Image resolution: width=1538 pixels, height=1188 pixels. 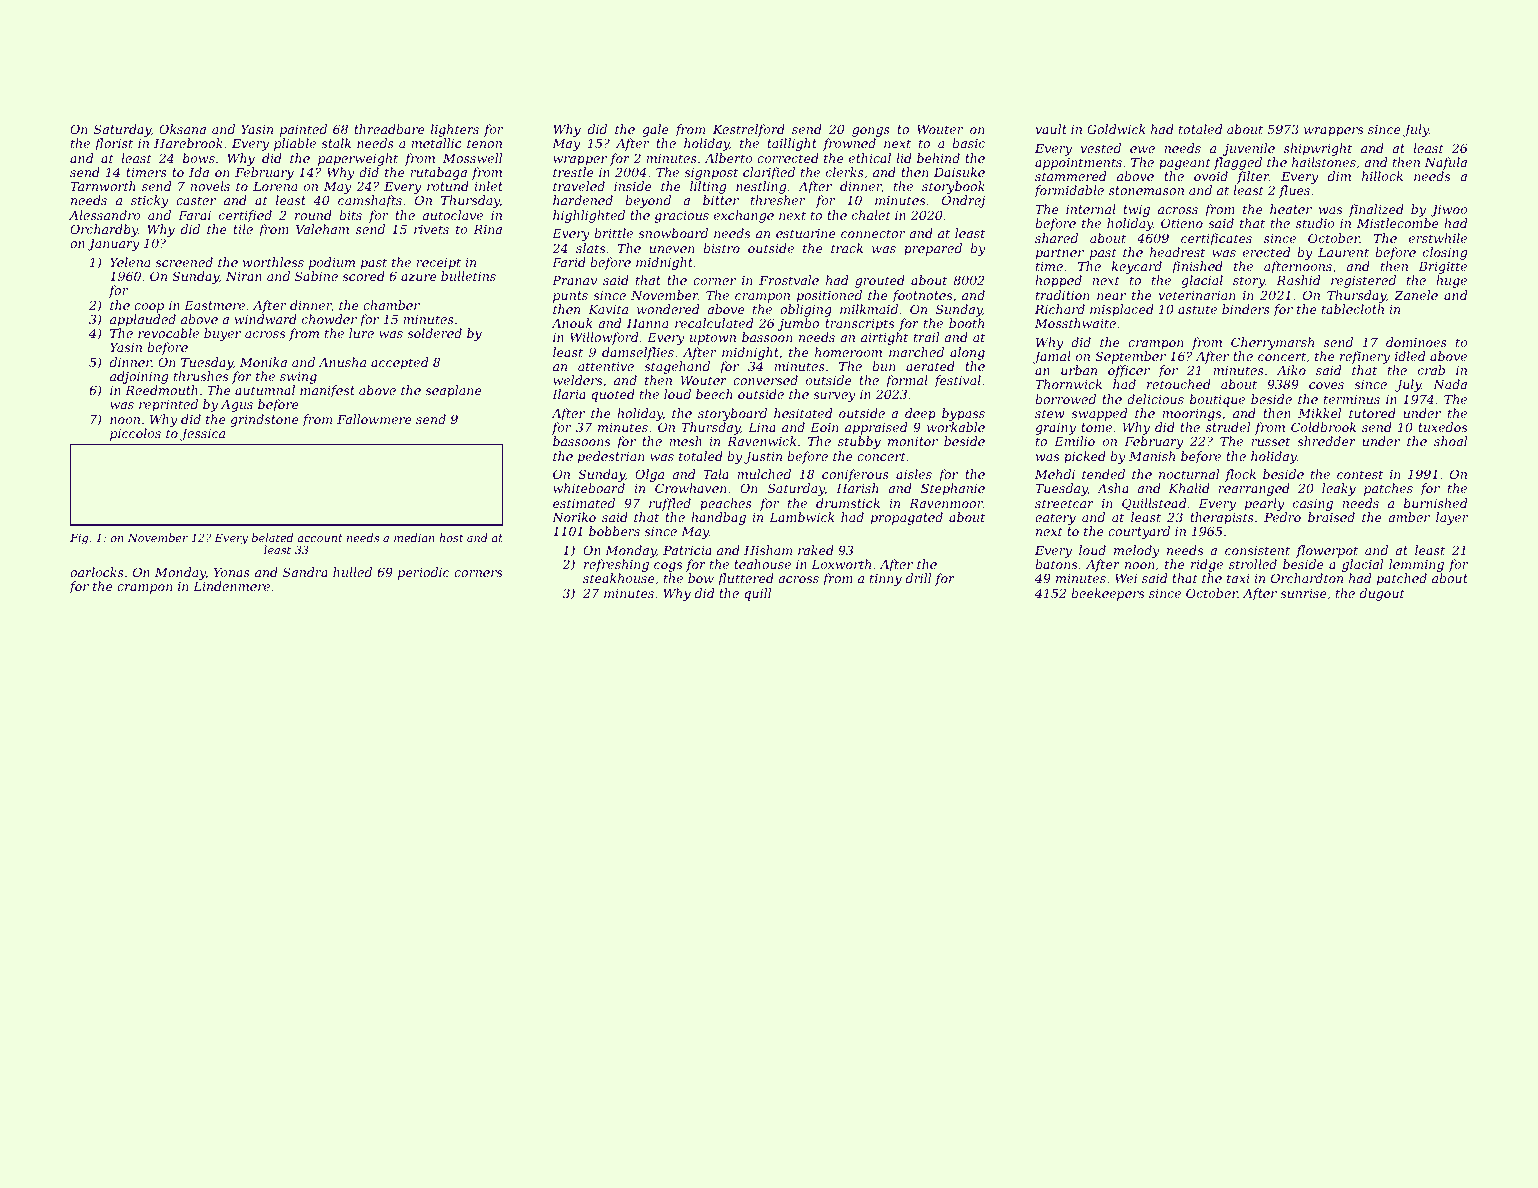 I want to click on Jessica, so click(x=202, y=435).
